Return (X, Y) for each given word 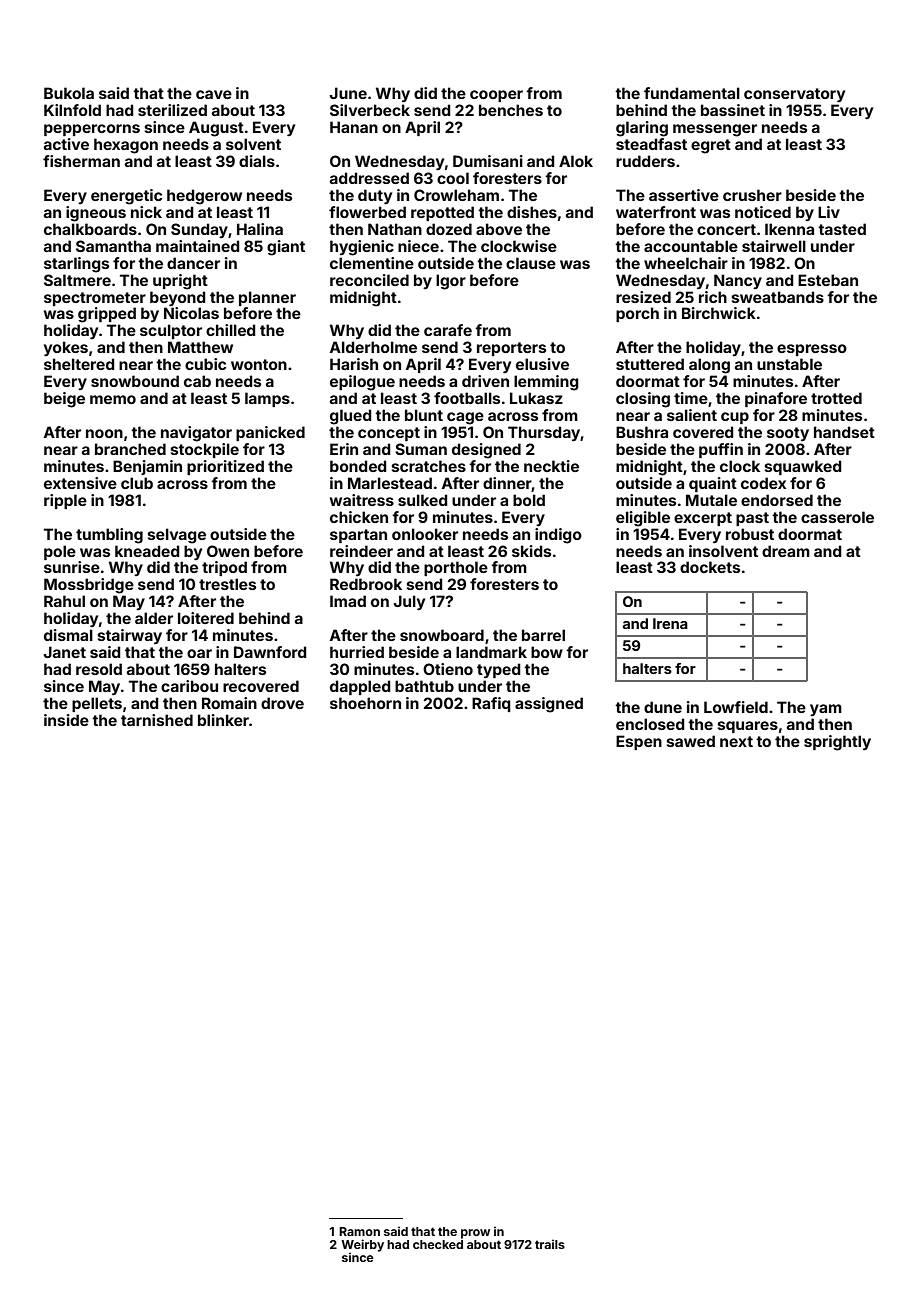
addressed (369, 178)
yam (826, 710)
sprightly (837, 743)
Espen (639, 742)
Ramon (359, 1231)
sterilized (172, 110)
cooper (496, 96)
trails (550, 1244)
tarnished (157, 720)
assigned (549, 705)
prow (475, 1234)
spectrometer (95, 299)
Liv (829, 212)
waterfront (656, 212)
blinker (223, 720)
